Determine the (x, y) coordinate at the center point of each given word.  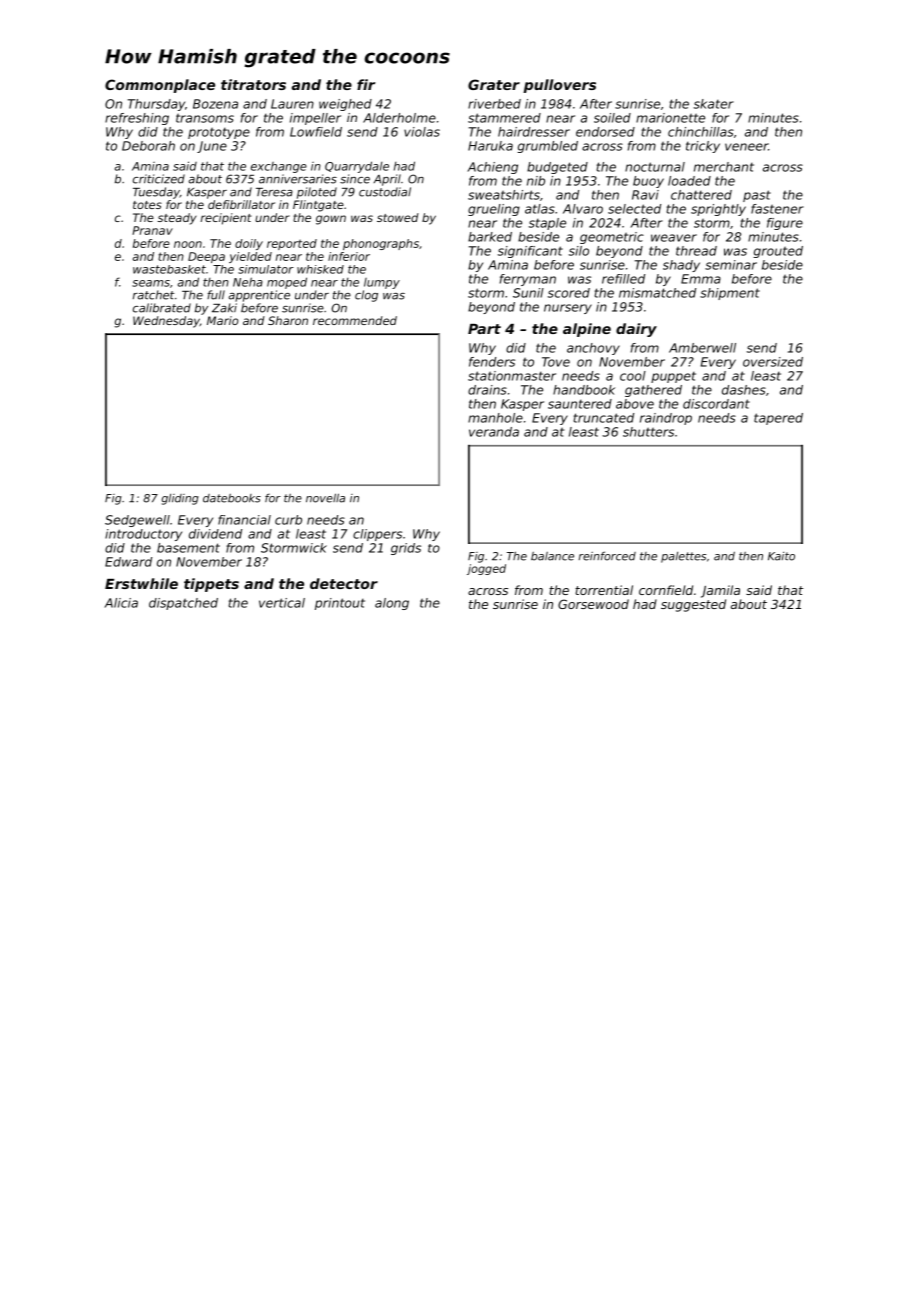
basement (188, 548)
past (757, 196)
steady (176, 219)
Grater (494, 84)
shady (681, 266)
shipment (730, 294)
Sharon (288, 320)
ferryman (528, 280)
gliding (180, 499)
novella (325, 498)
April (387, 180)
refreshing (137, 119)
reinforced (607, 556)
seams (151, 283)
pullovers (559, 86)
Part (484, 329)
